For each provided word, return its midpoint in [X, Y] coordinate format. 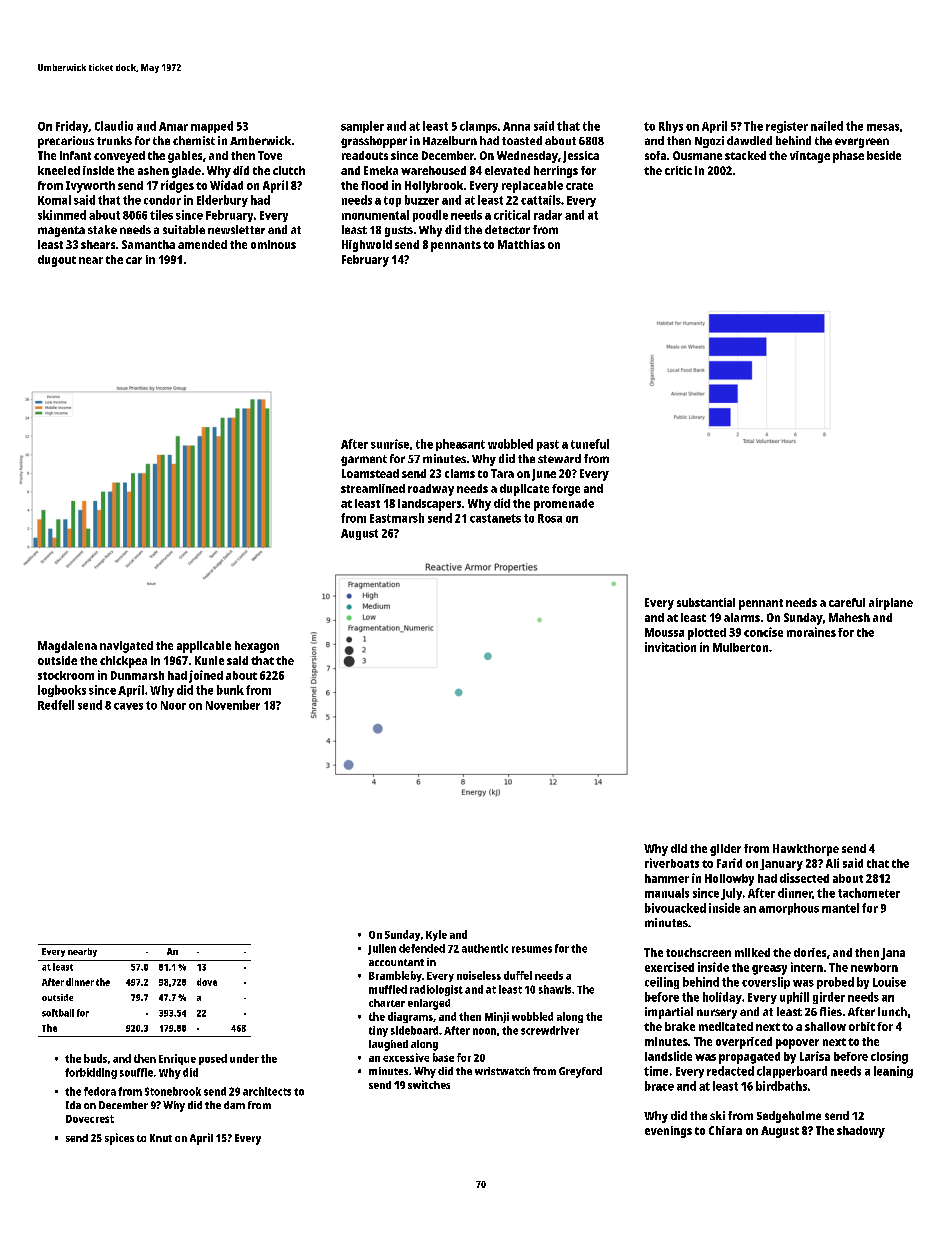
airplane [891, 604]
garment [364, 460]
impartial [669, 1013]
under [244, 1058]
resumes [532, 949]
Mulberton [740, 647]
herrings [556, 172]
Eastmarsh [397, 518]
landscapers [429, 505]
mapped [212, 127]
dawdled [749, 140]
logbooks [62, 691]
